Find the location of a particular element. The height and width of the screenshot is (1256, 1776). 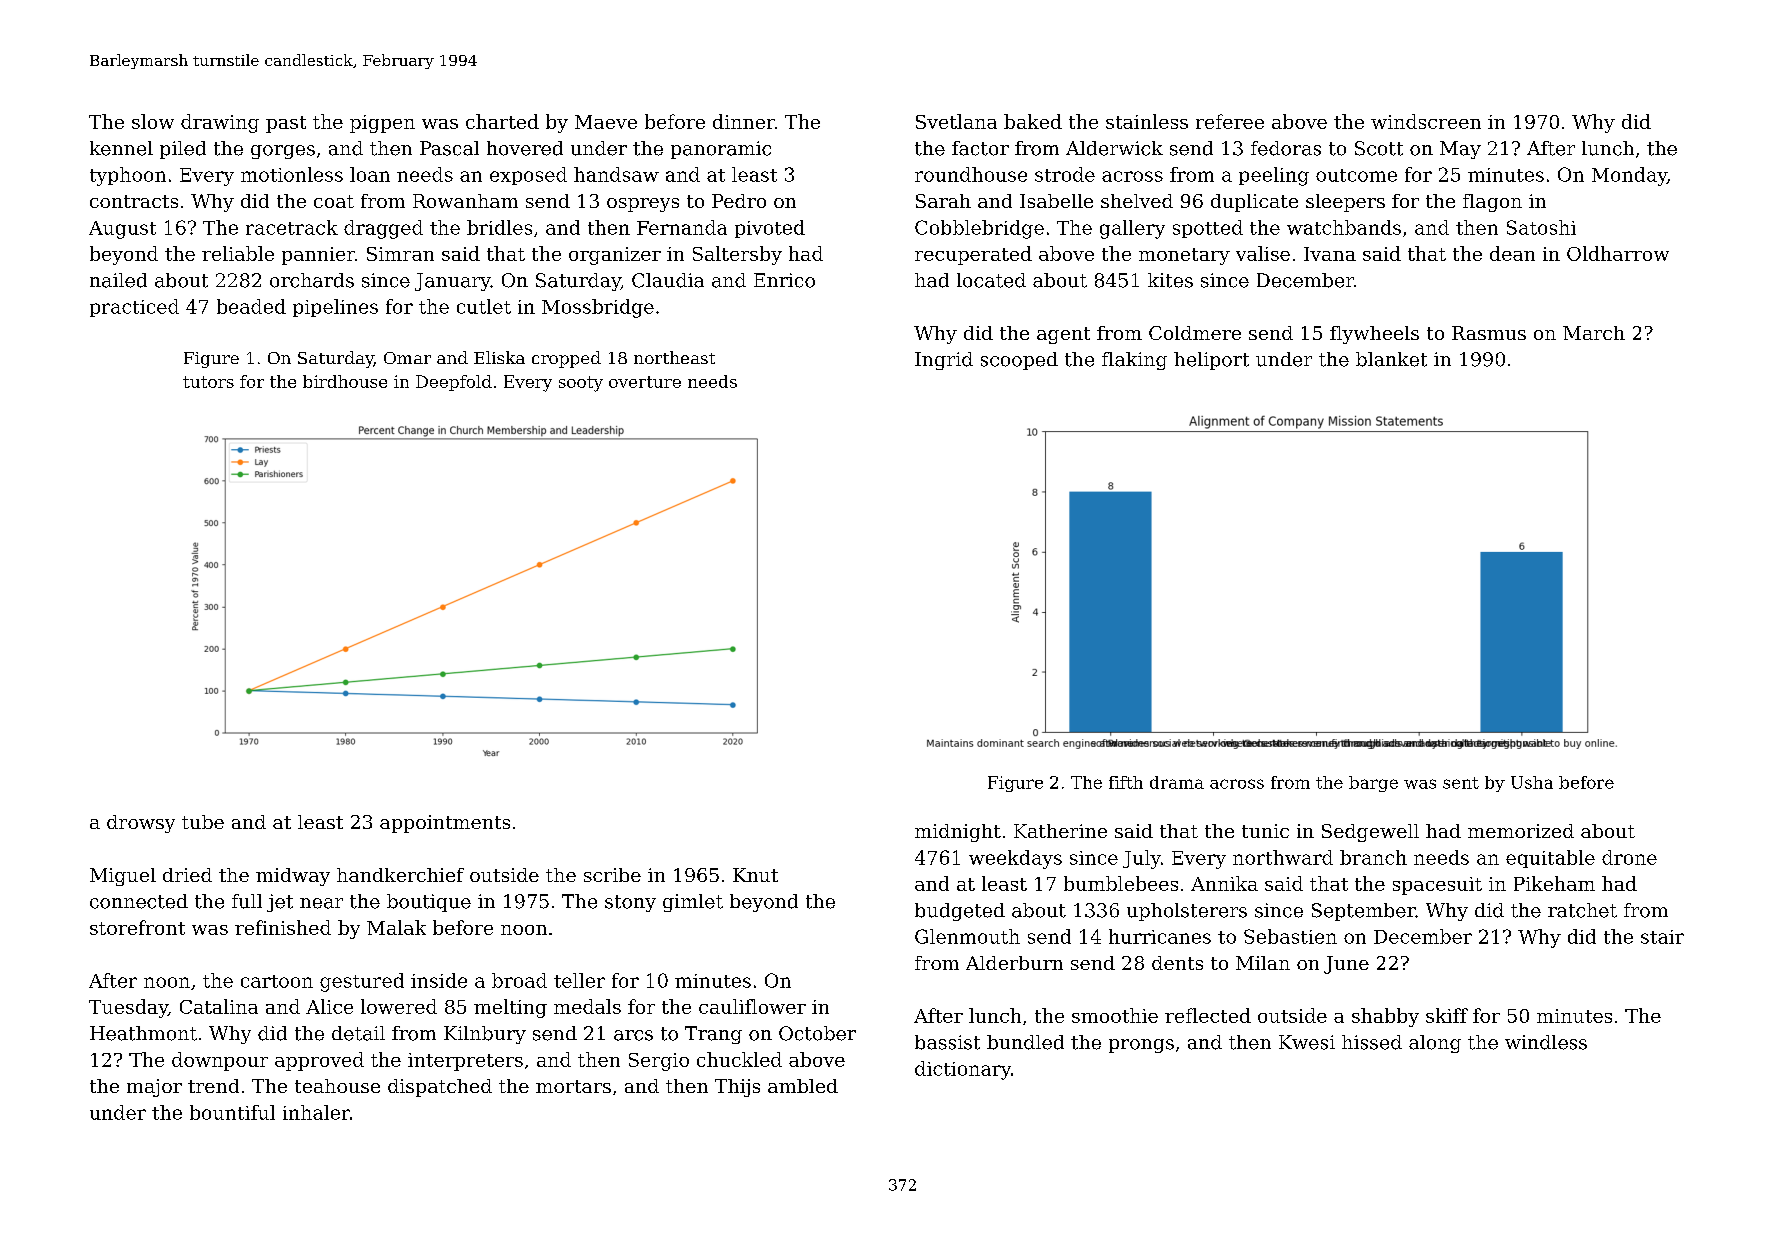

Usha is located at coordinates (1532, 782).
